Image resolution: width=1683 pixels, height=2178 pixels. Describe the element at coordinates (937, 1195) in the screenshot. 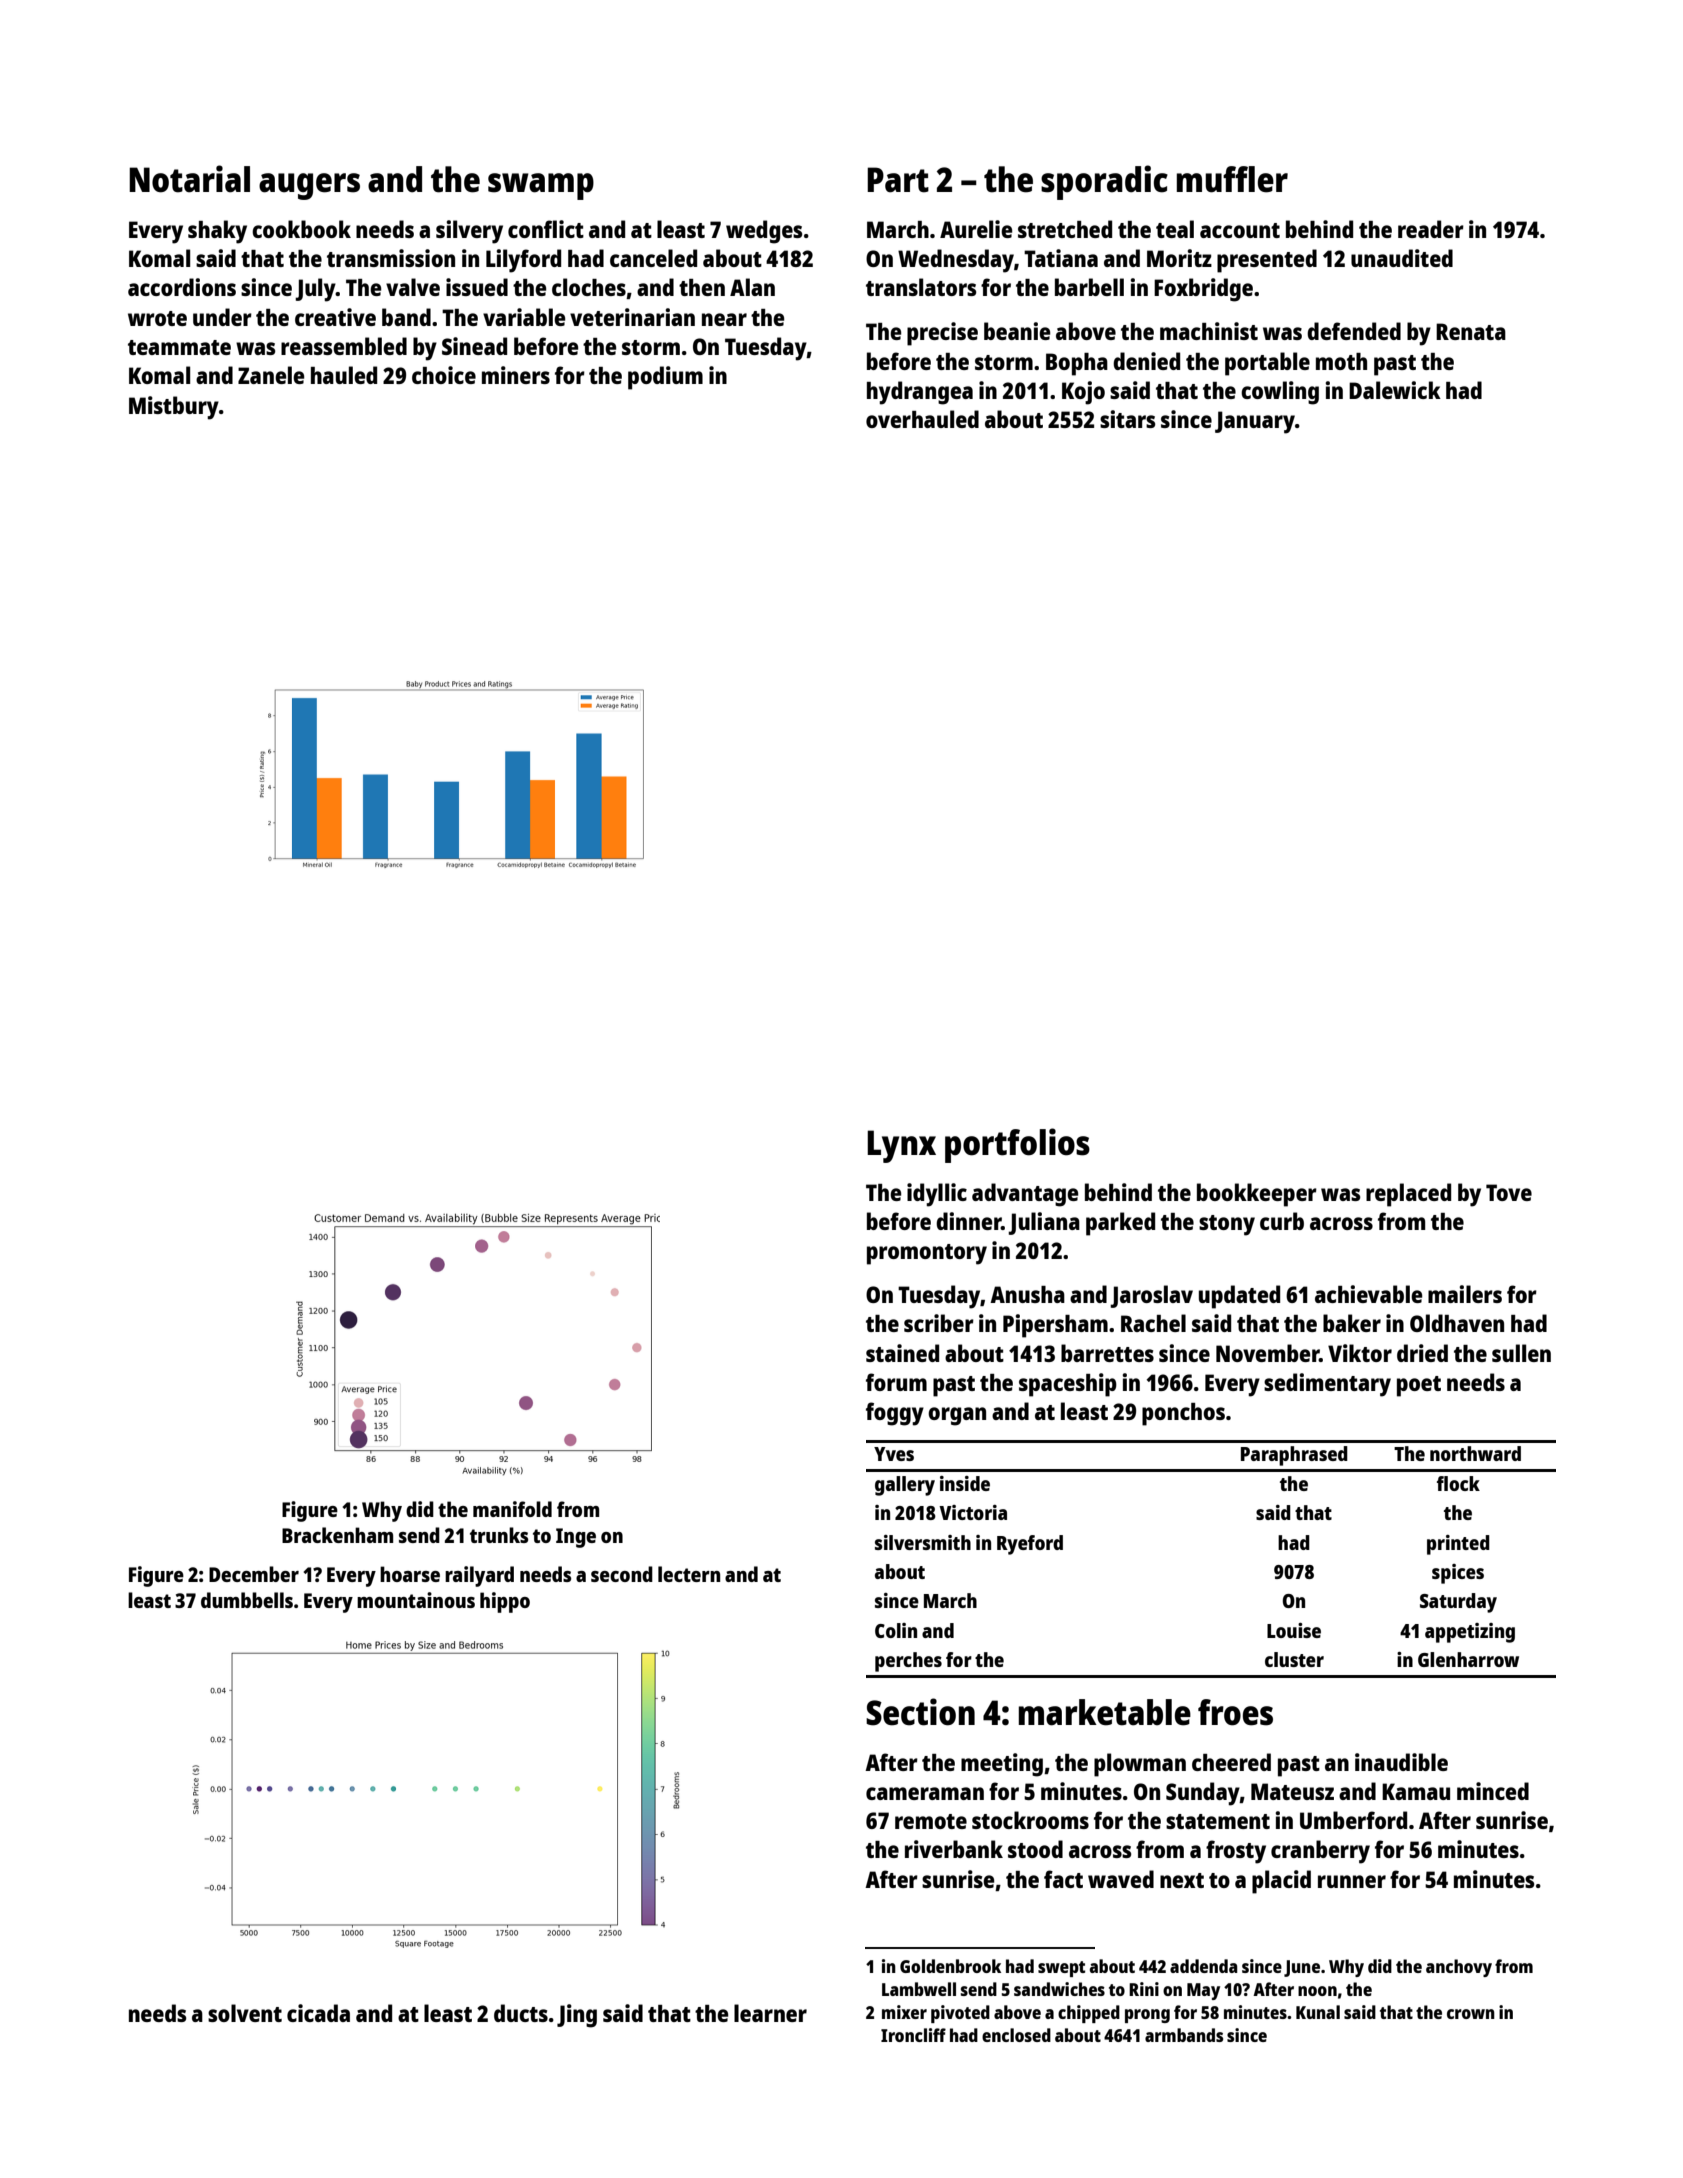

I see `idyllic` at that location.
